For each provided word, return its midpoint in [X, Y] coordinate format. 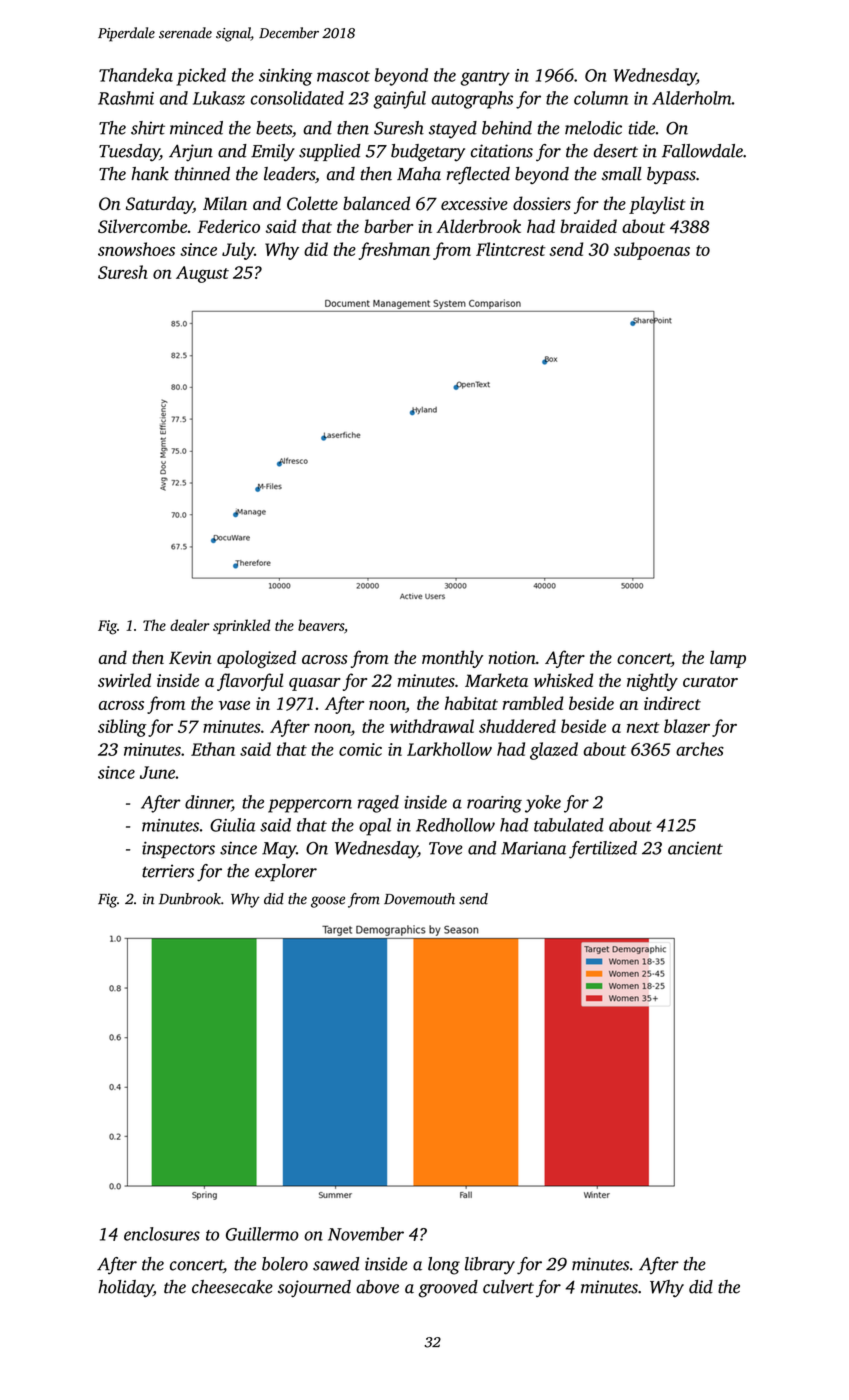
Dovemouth [419, 899]
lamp [728, 659]
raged [378, 804]
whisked [563, 680]
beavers [321, 625]
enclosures [162, 1234]
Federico [228, 226]
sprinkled [241, 626]
